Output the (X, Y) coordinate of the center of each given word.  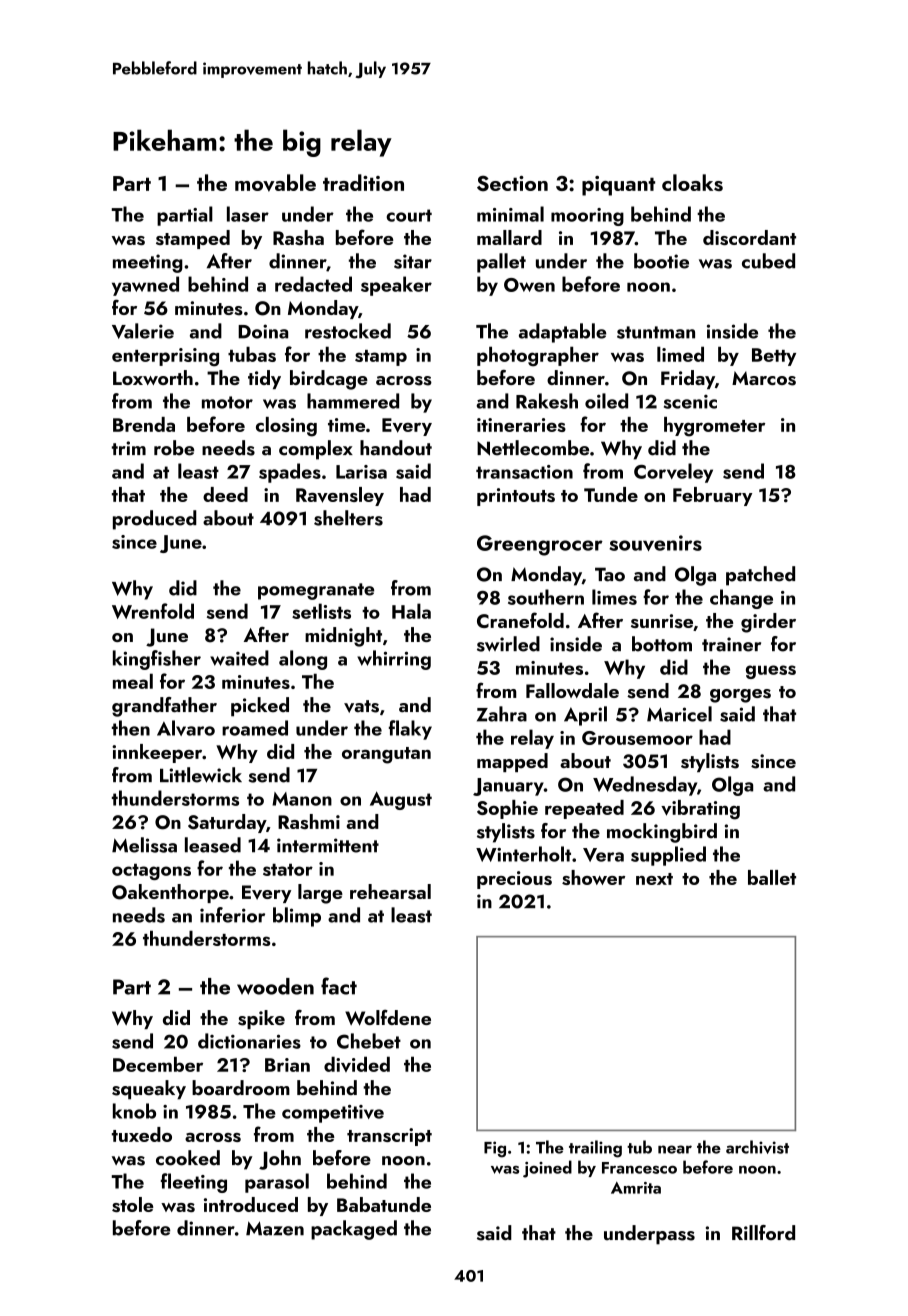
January (508, 787)
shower (593, 877)
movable (275, 183)
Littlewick (201, 775)
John (280, 1160)
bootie (661, 261)
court (409, 215)
